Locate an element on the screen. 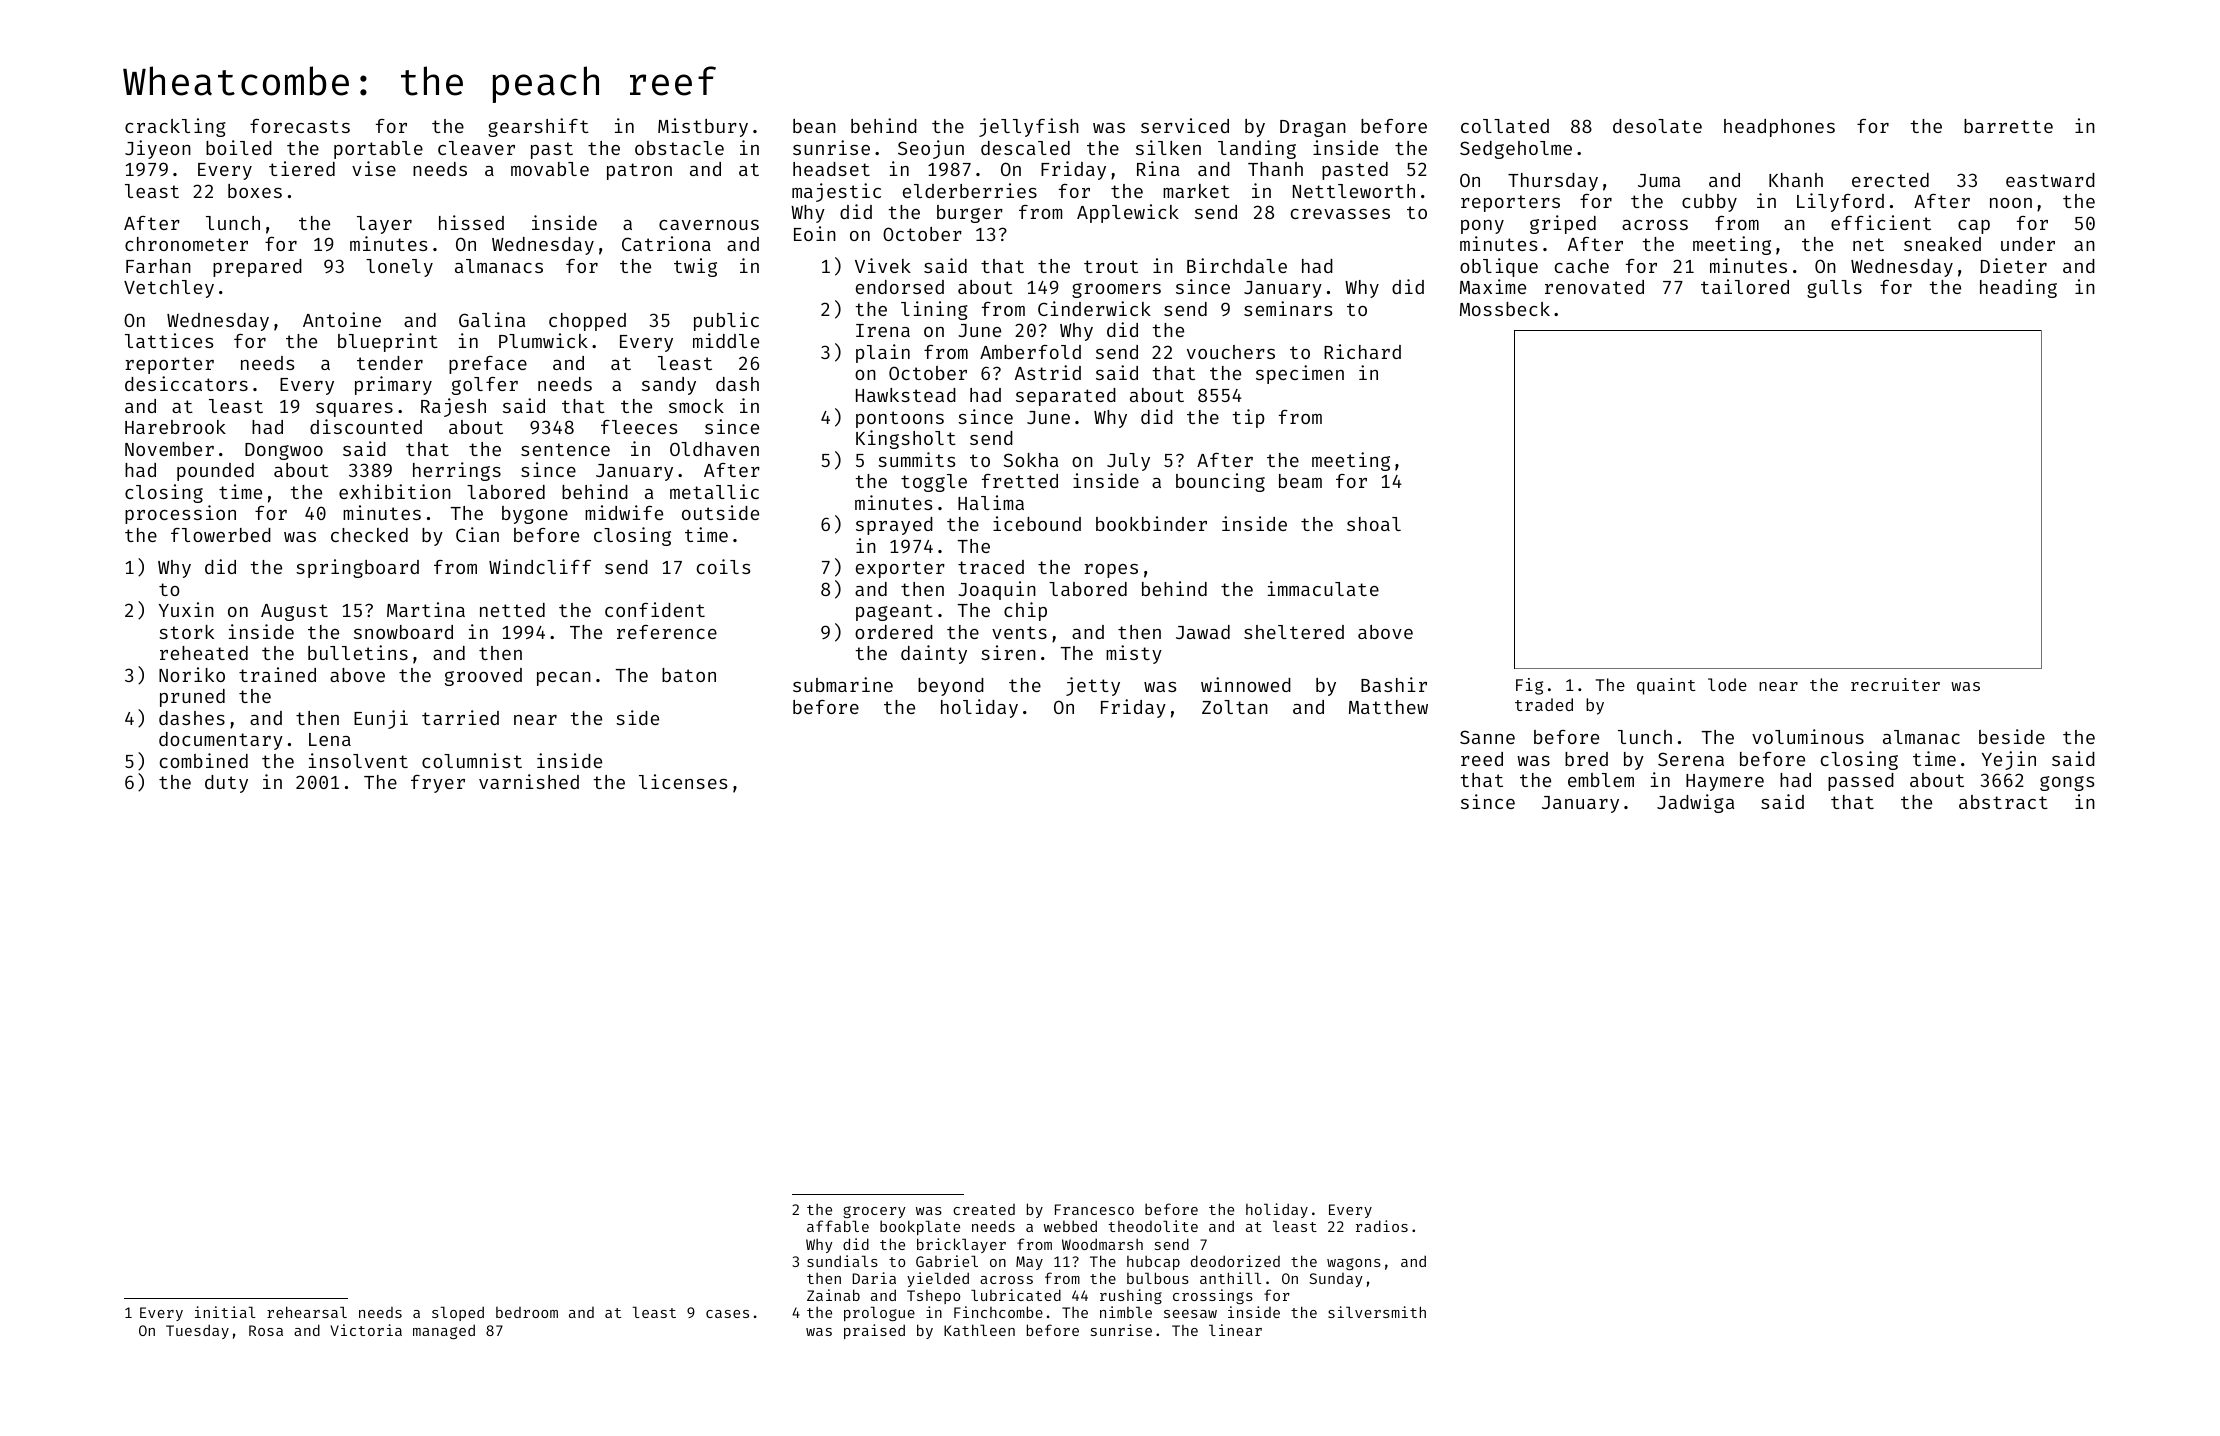 The height and width of the screenshot is (1436, 2220). Tuesday is located at coordinates (197, 1331).
